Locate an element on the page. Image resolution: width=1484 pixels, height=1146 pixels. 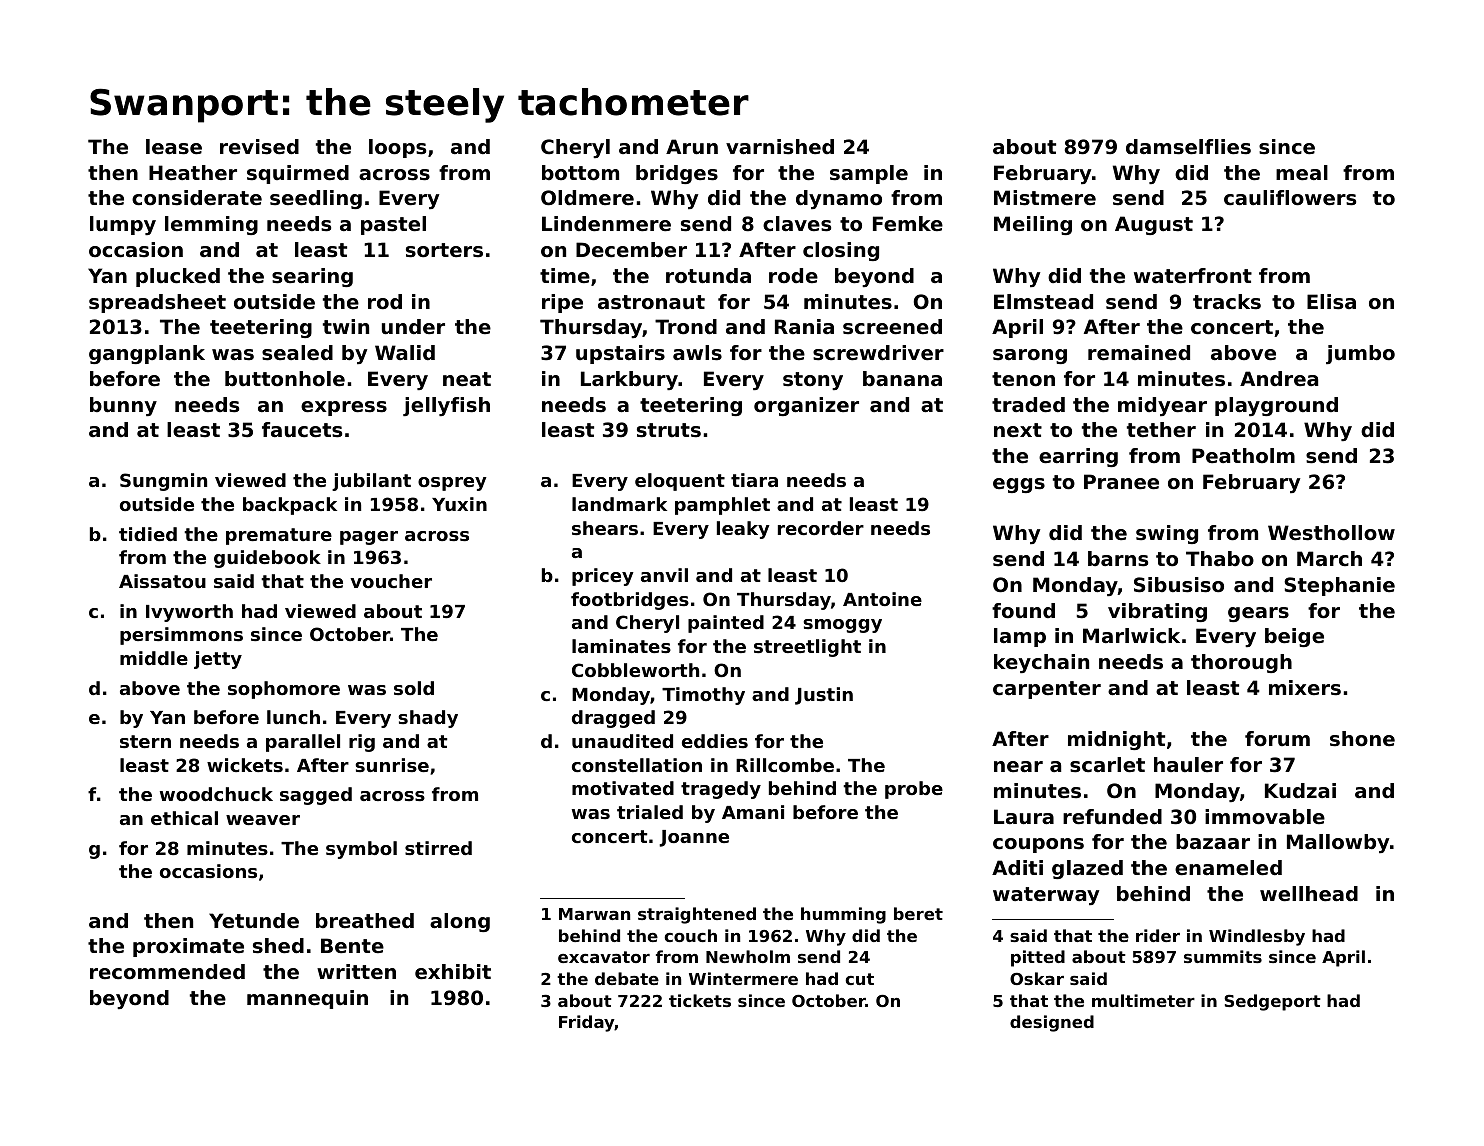
stern is located at coordinates (145, 741).
